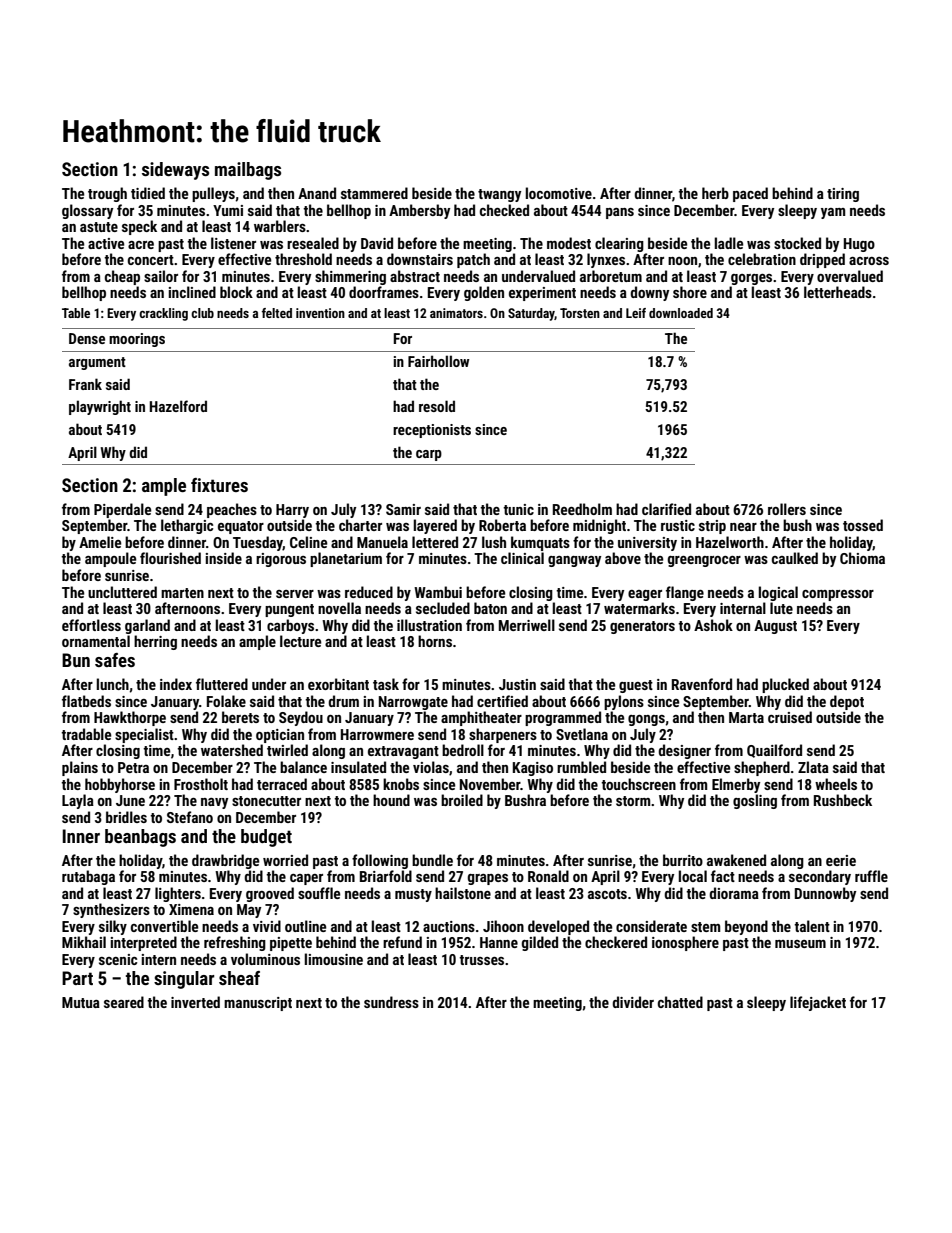 This image has width=952, height=1233. I want to click on ornamental, so click(96, 641).
